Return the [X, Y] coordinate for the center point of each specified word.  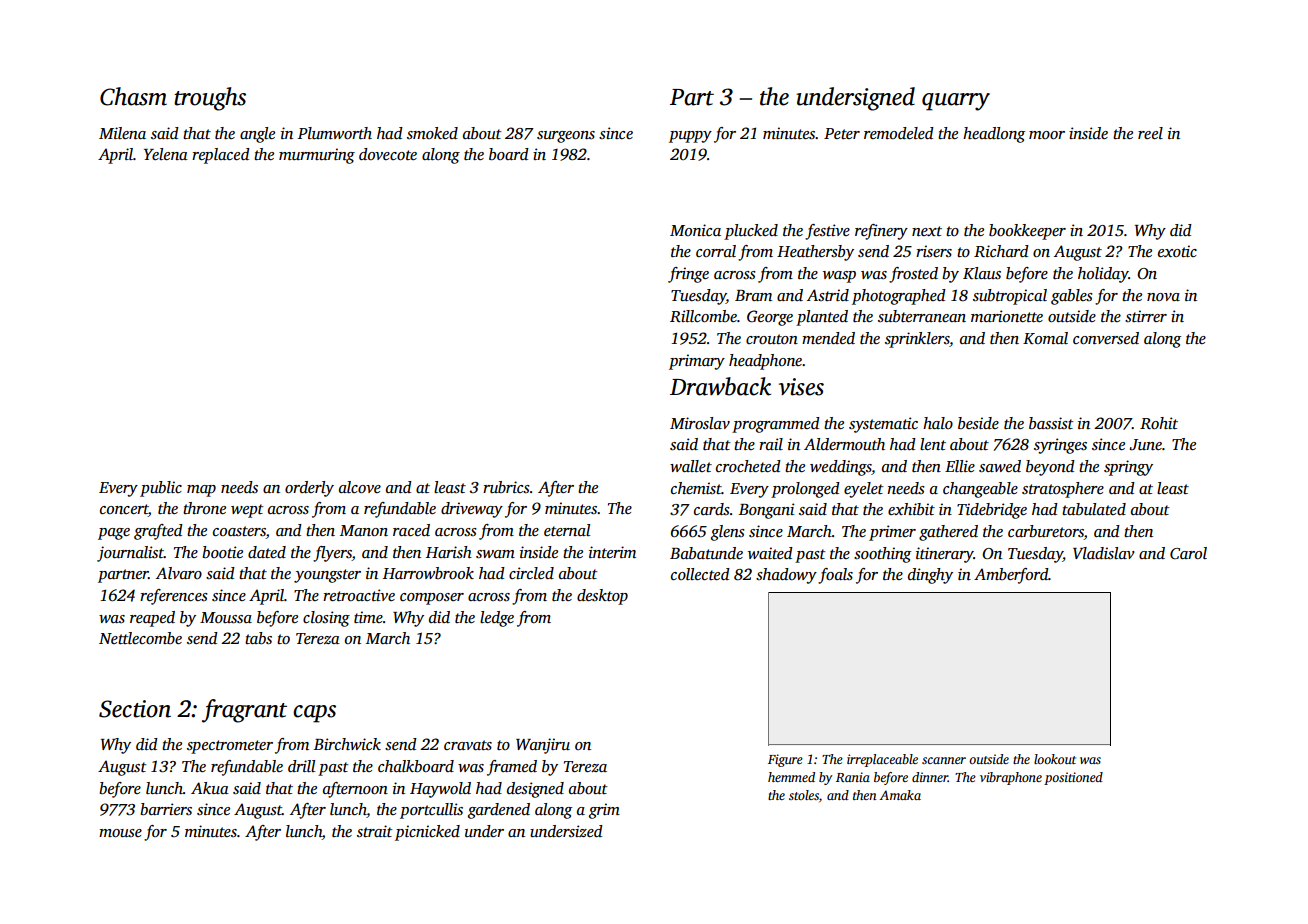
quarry [956, 102]
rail [771, 444]
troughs [210, 99]
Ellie [960, 466]
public [161, 489]
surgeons [566, 137]
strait [375, 831]
